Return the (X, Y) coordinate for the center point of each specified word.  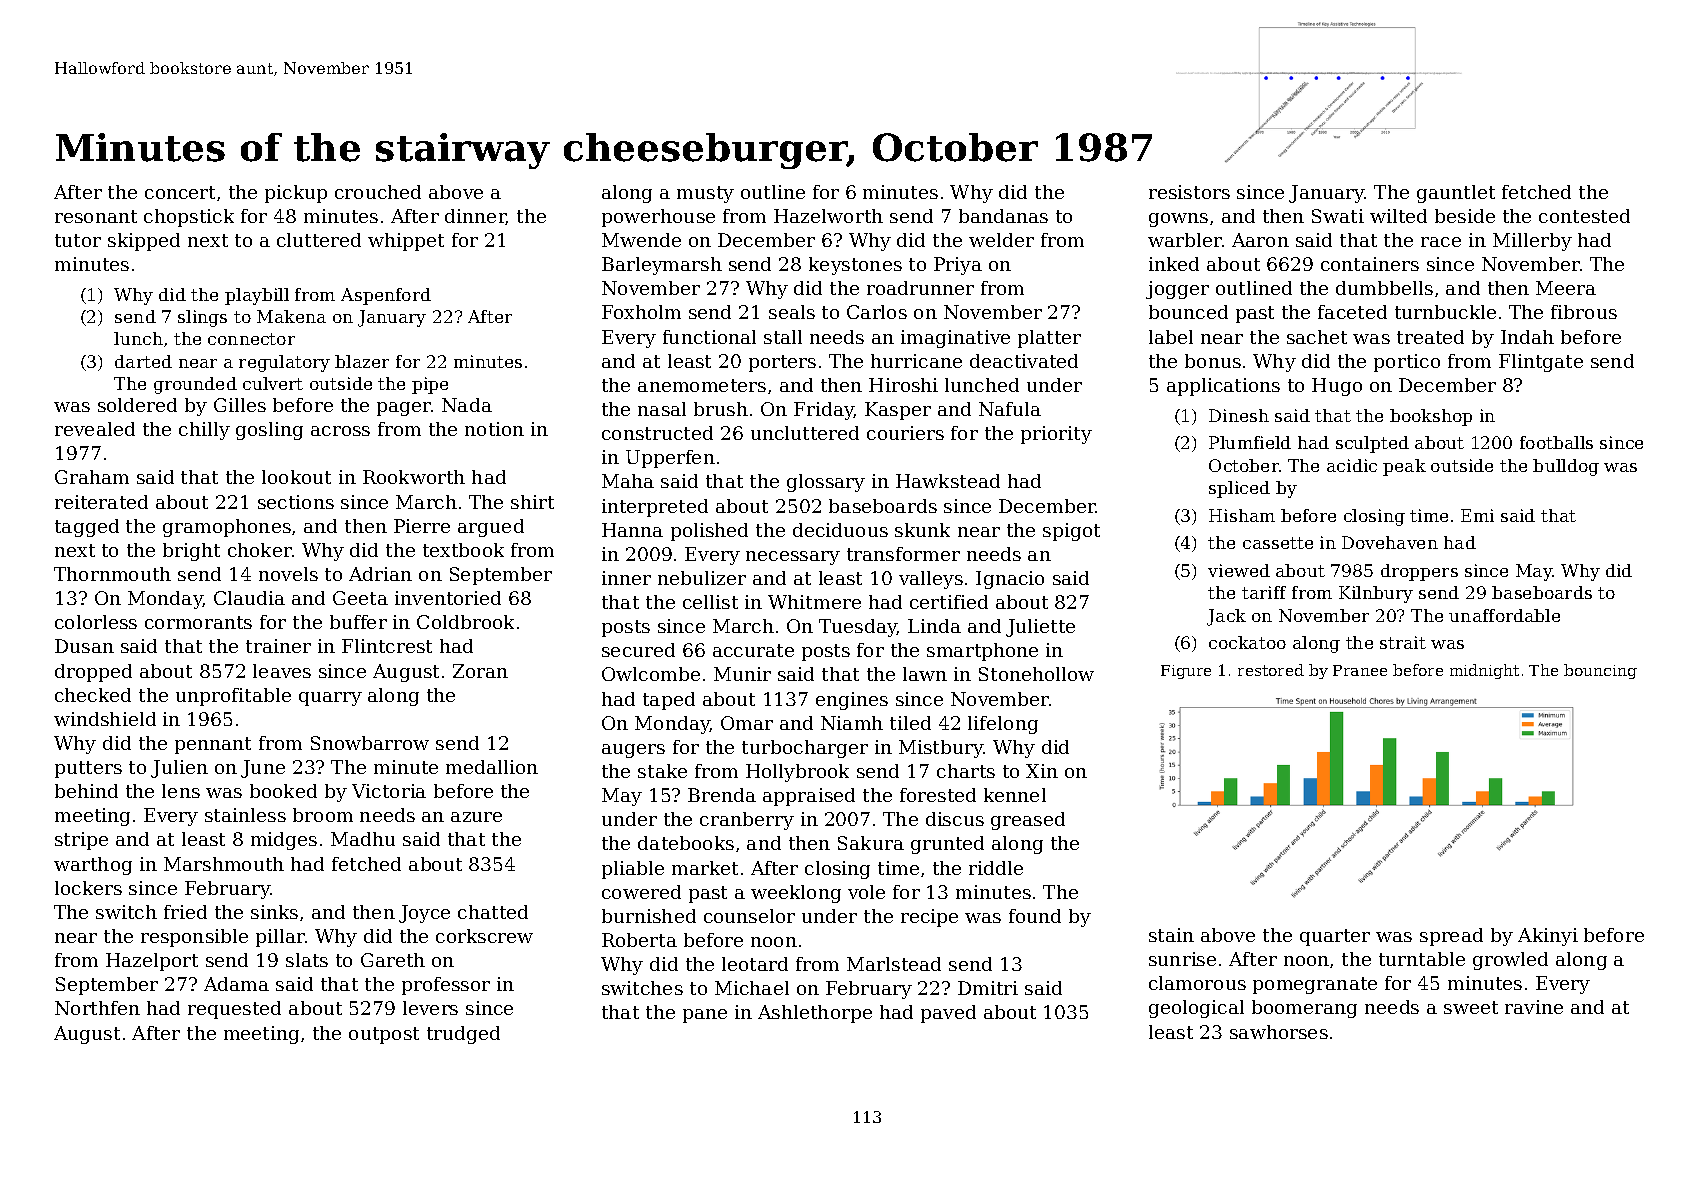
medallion (492, 767)
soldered (137, 405)
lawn (925, 674)
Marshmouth (224, 864)
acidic (1352, 465)
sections (296, 502)
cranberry (747, 821)
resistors (1189, 192)
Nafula (1010, 409)
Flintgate (1541, 363)
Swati (1338, 216)
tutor (78, 240)
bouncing (1600, 671)
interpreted (655, 508)
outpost (384, 1035)
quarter (1335, 937)
